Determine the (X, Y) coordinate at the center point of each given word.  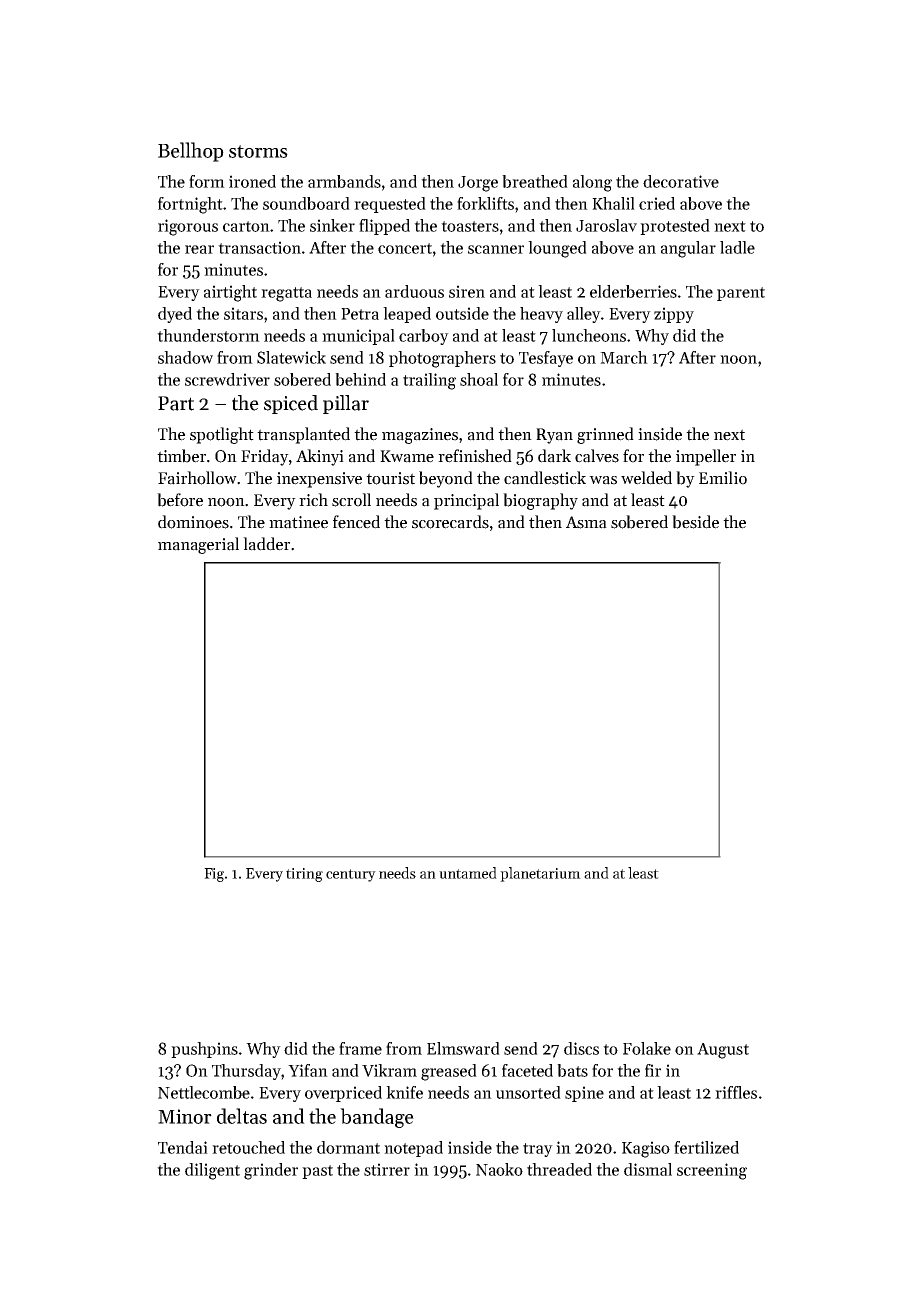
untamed (468, 873)
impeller (706, 457)
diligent (212, 1171)
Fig (214, 875)
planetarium (540, 874)
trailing (429, 381)
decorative (681, 181)
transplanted (303, 435)
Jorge (478, 184)
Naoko (499, 1169)
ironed (252, 181)
